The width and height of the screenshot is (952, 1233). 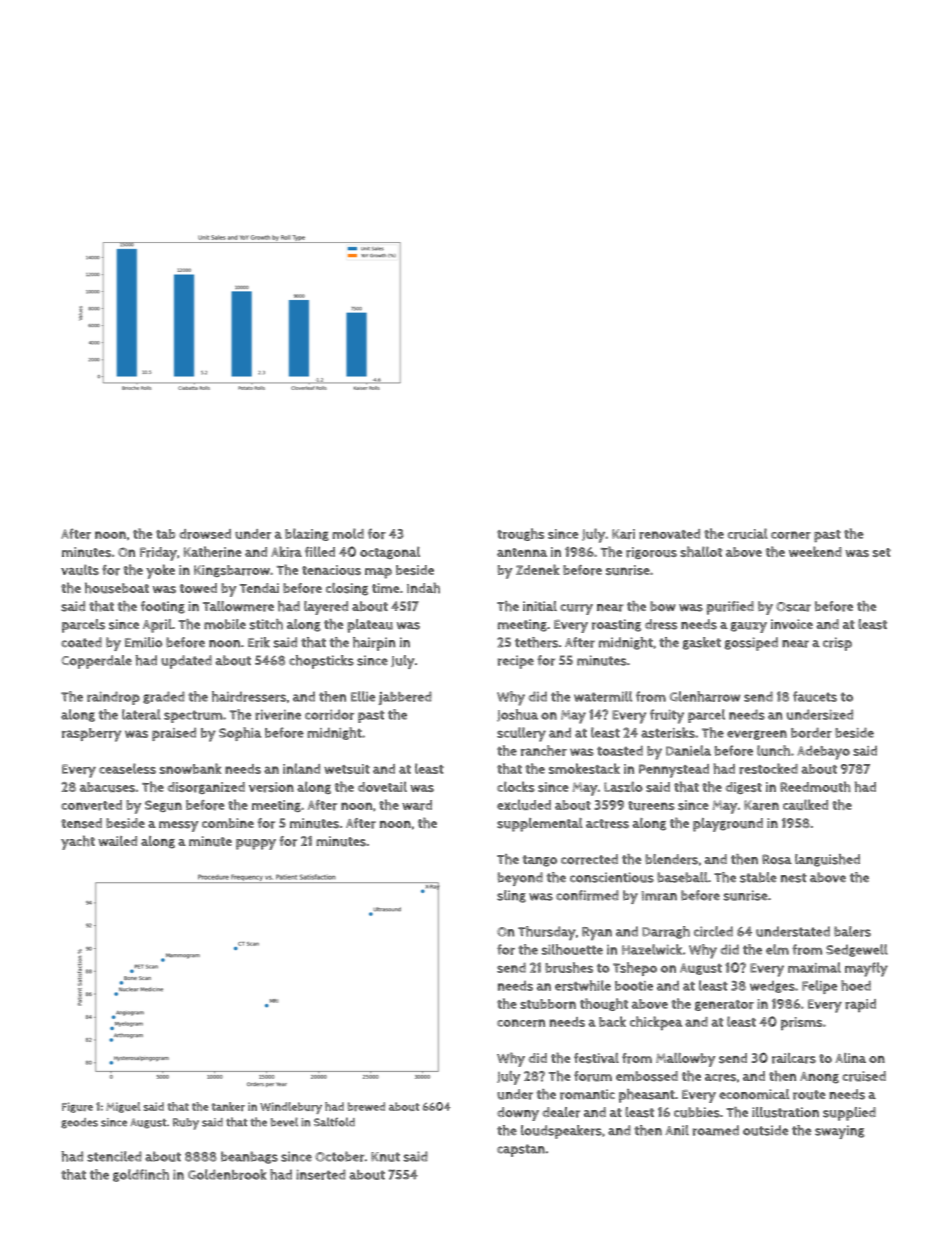 I want to click on puppy, so click(x=256, y=844).
